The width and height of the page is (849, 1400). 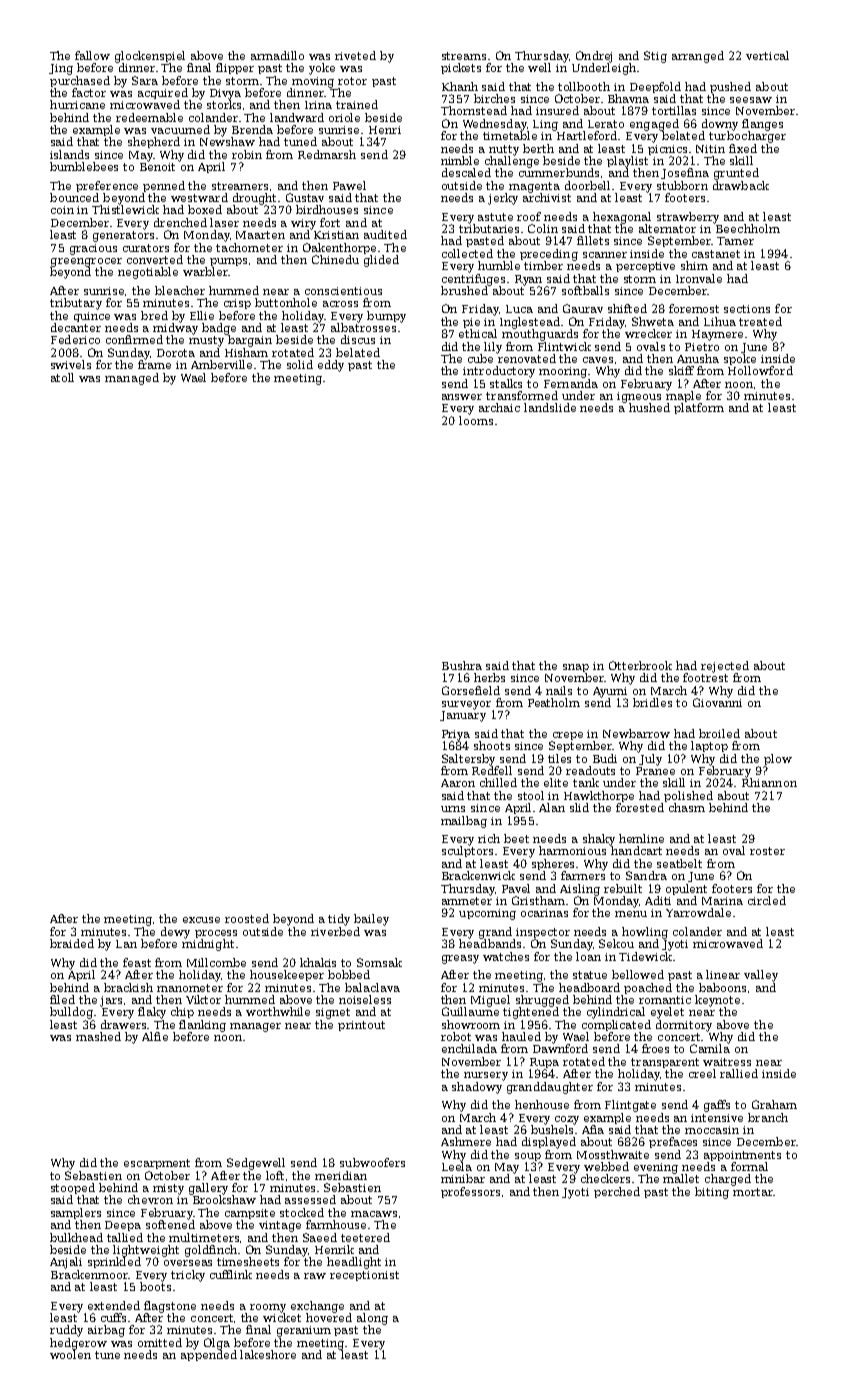 I want to click on armadillo, so click(x=277, y=55).
